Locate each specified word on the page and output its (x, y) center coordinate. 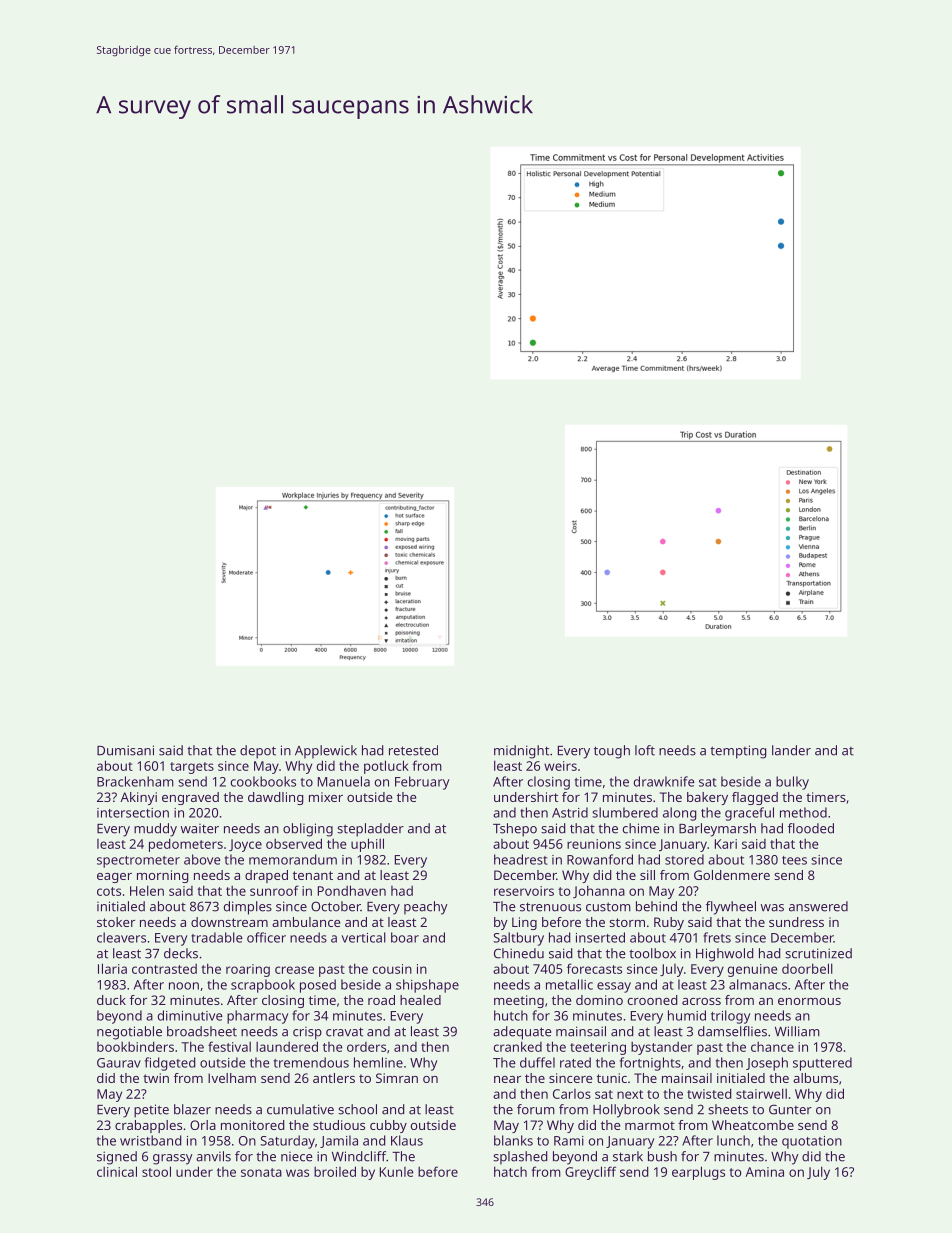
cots (109, 891)
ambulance (306, 922)
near (507, 1079)
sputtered (822, 1064)
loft (645, 750)
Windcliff (359, 1156)
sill (647, 875)
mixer (326, 797)
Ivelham (232, 1078)
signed (117, 1158)
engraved (190, 798)
